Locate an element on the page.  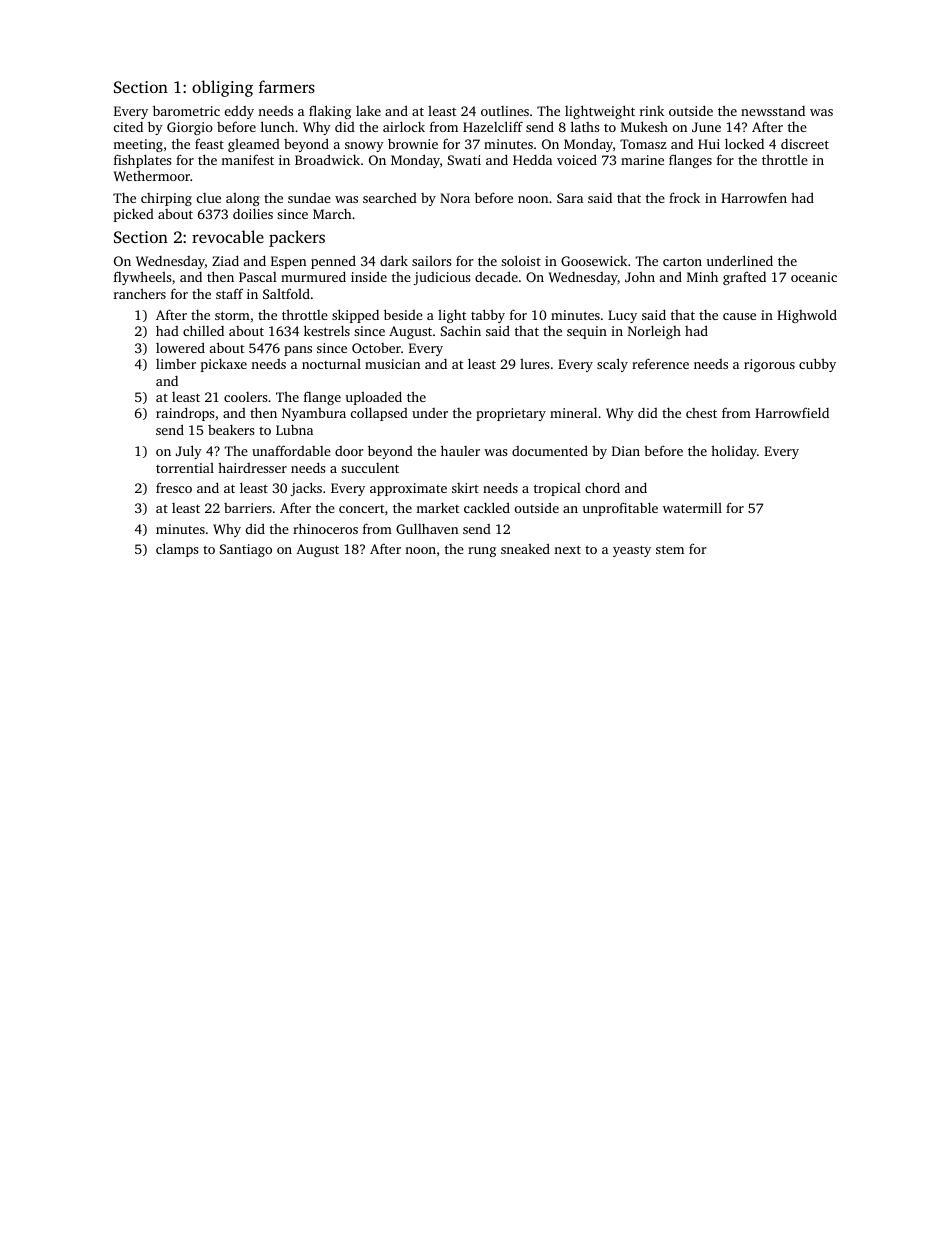
rigorous is located at coordinates (769, 365).
